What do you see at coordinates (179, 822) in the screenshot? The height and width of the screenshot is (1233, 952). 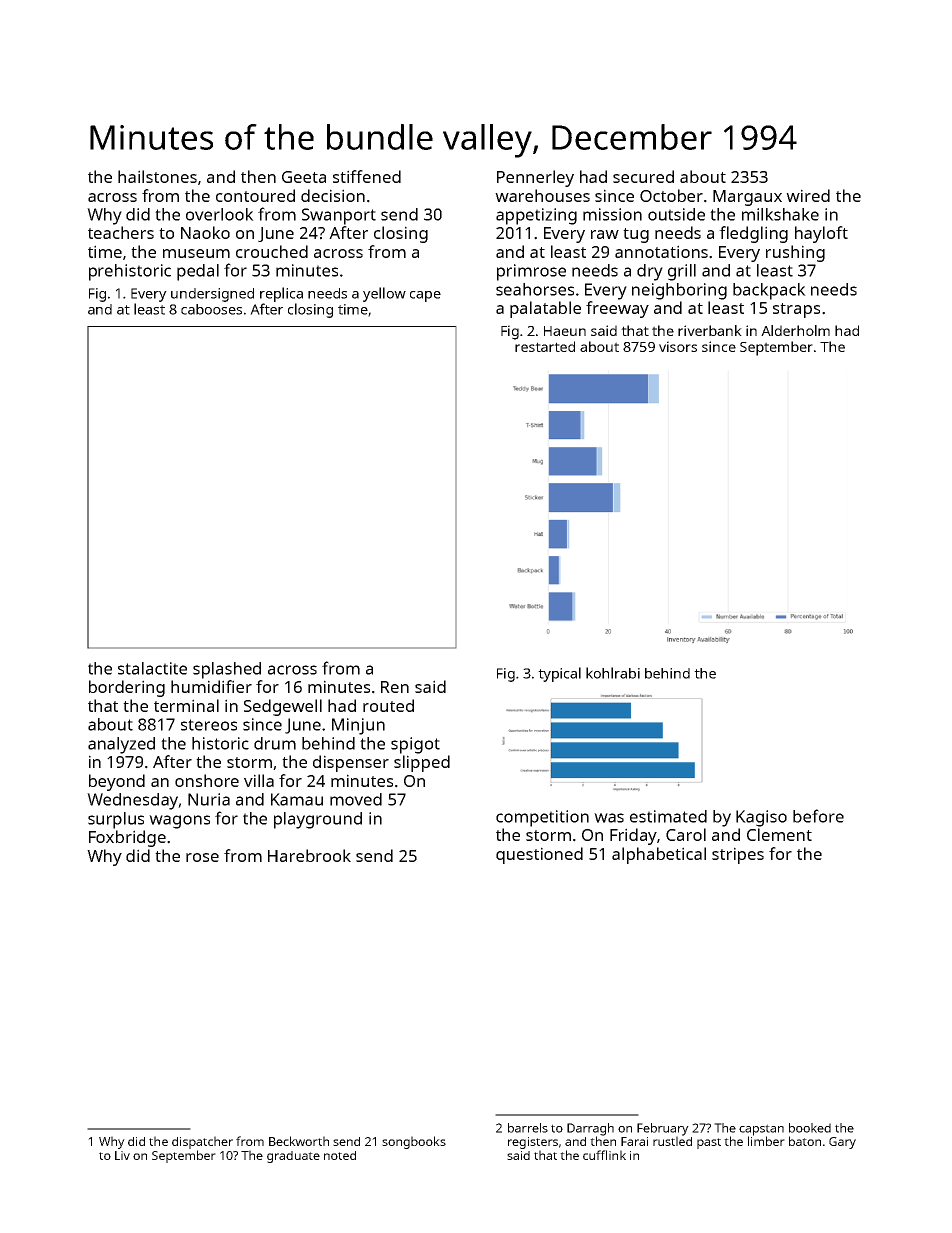 I see `wagons` at bounding box center [179, 822].
